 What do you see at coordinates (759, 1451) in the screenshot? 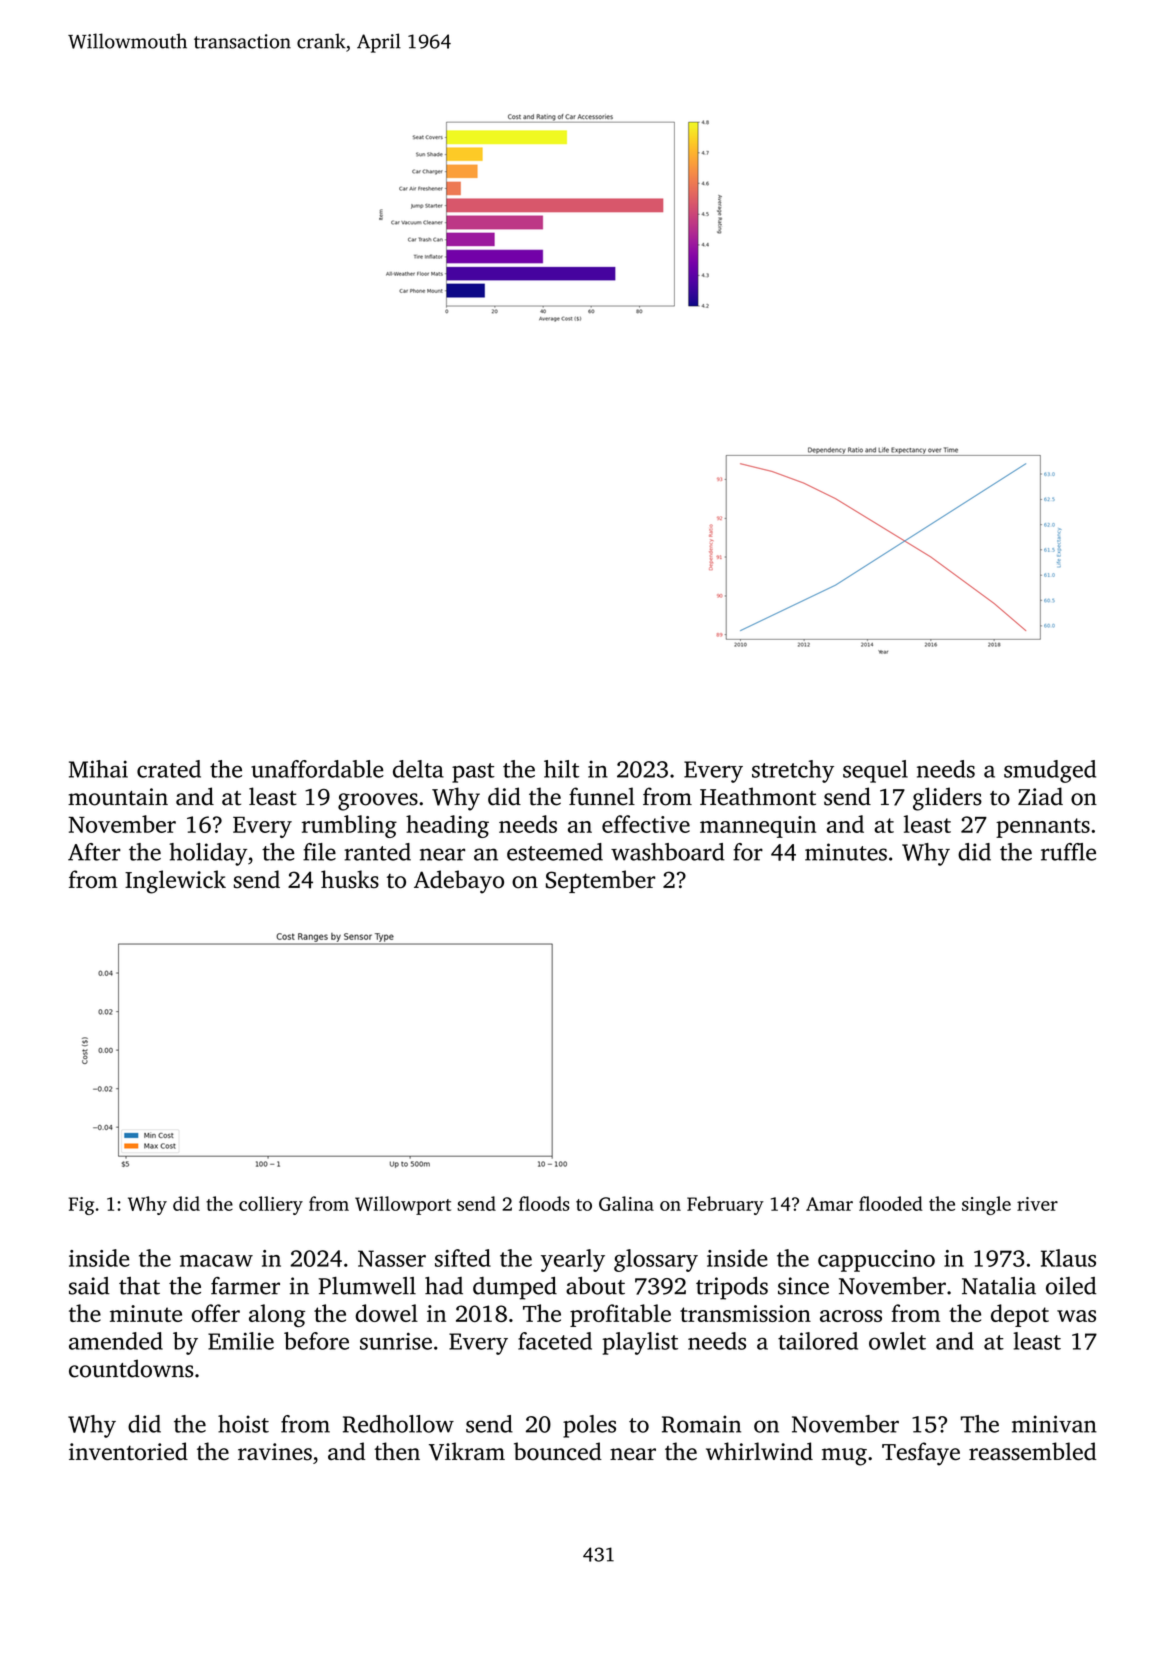
I see `whirlwind` at bounding box center [759, 1451].
